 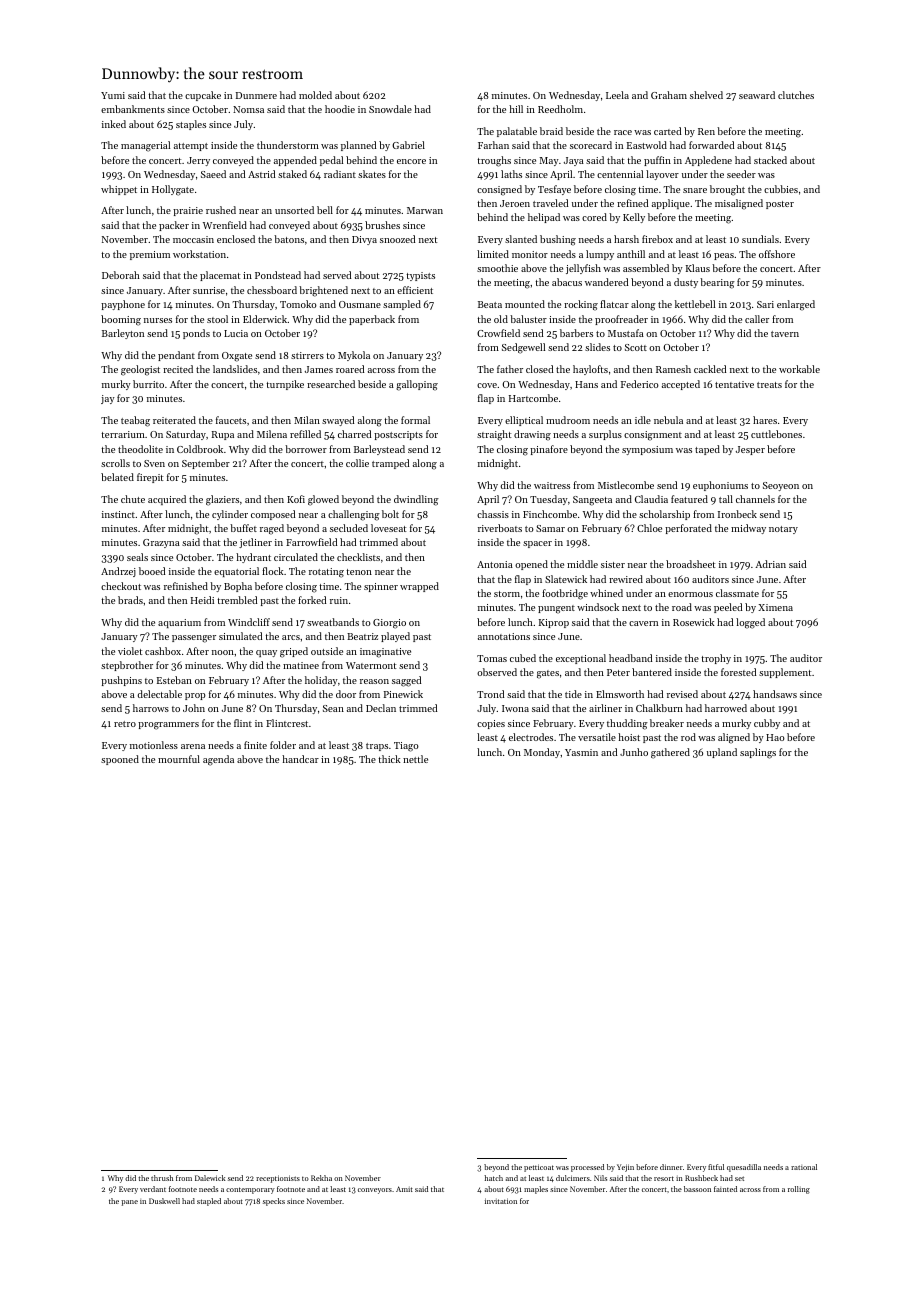 I want to click on Dalewick, so click(x=210, y=1178).
